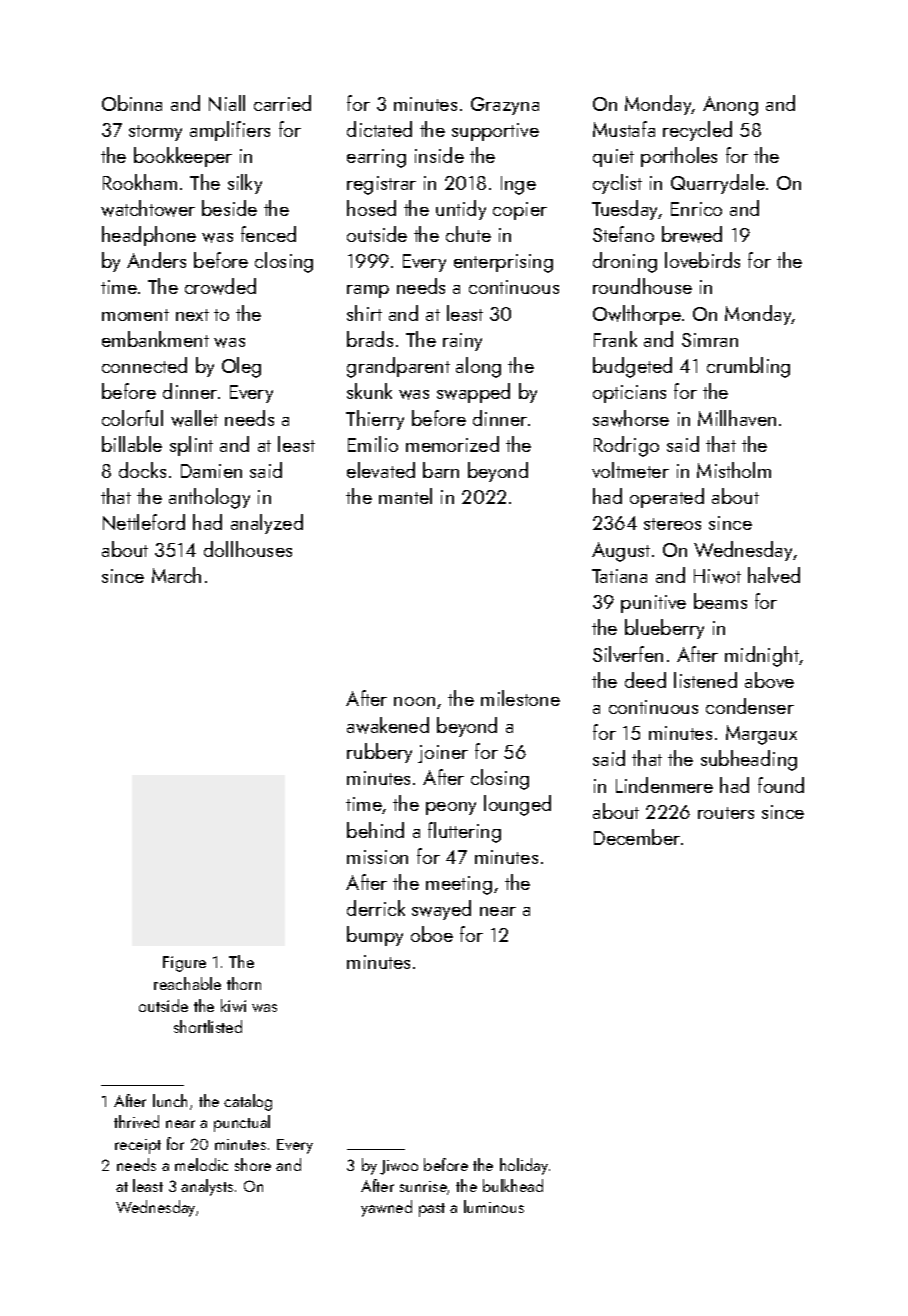  I want to click on mission, so click(377, 857).
